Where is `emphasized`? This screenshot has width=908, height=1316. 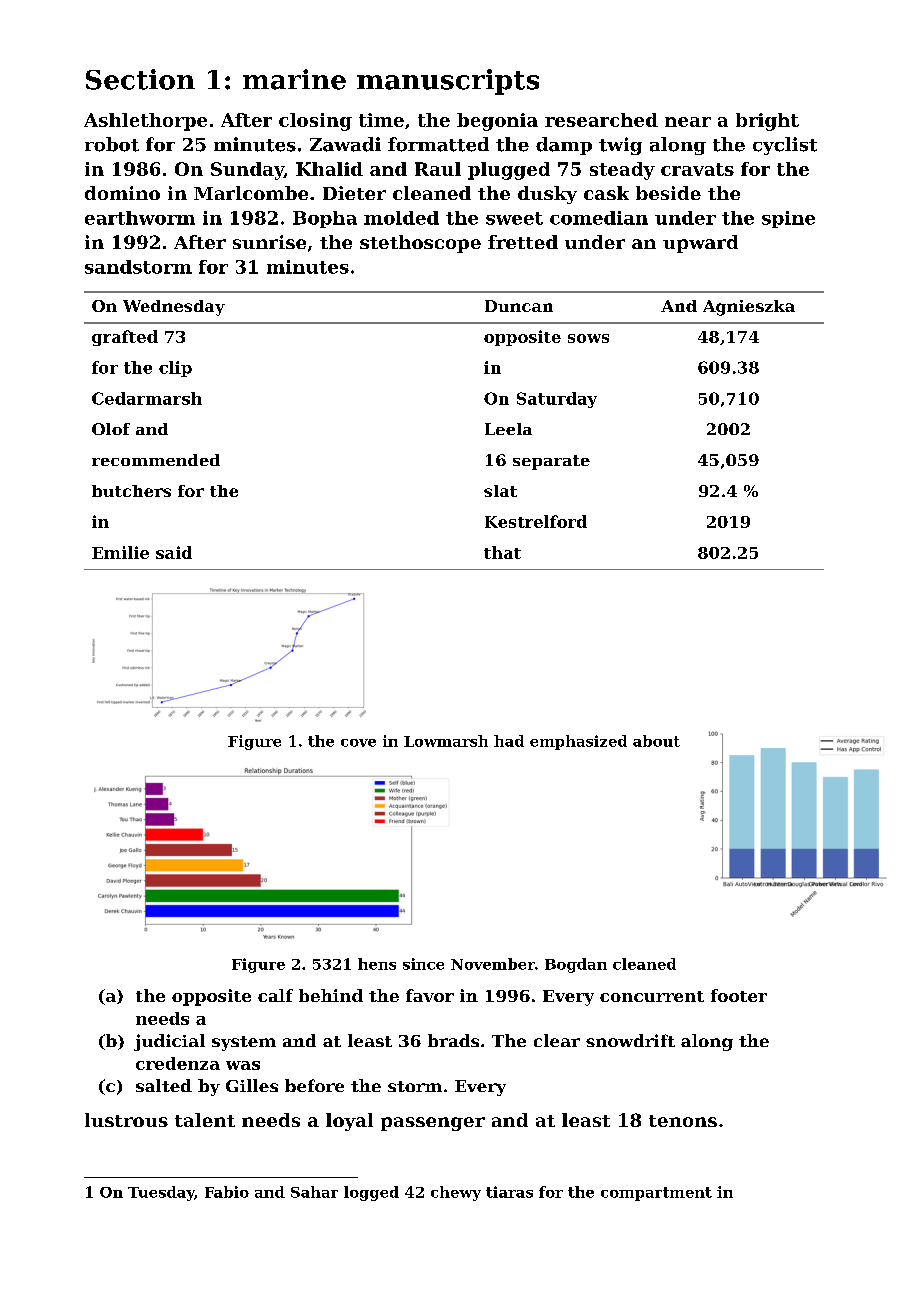 emphasized is located at coordinates (578, 742).
